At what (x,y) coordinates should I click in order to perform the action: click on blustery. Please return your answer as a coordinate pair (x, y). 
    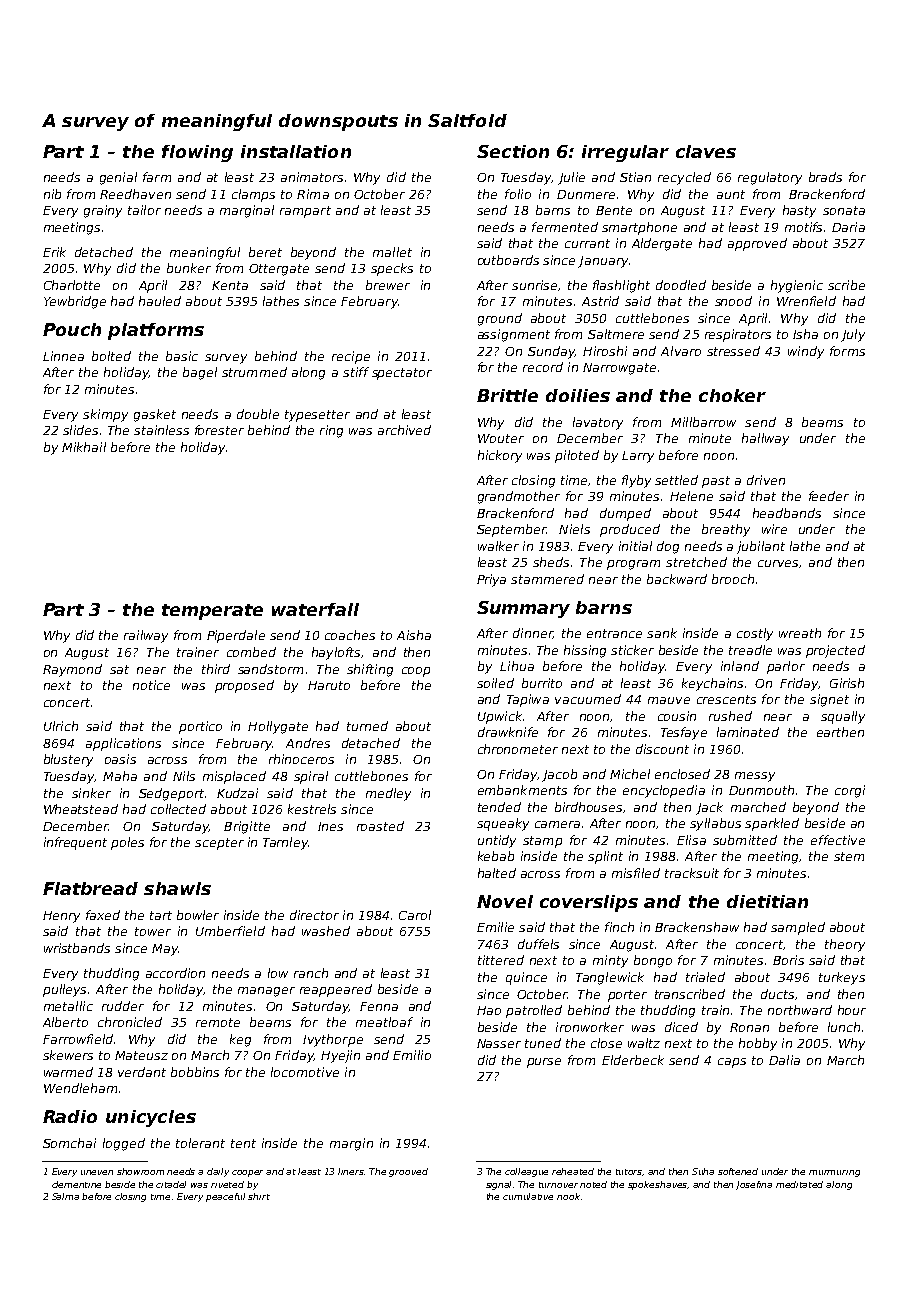
    Looking at the image, I should click on (68, 760).
